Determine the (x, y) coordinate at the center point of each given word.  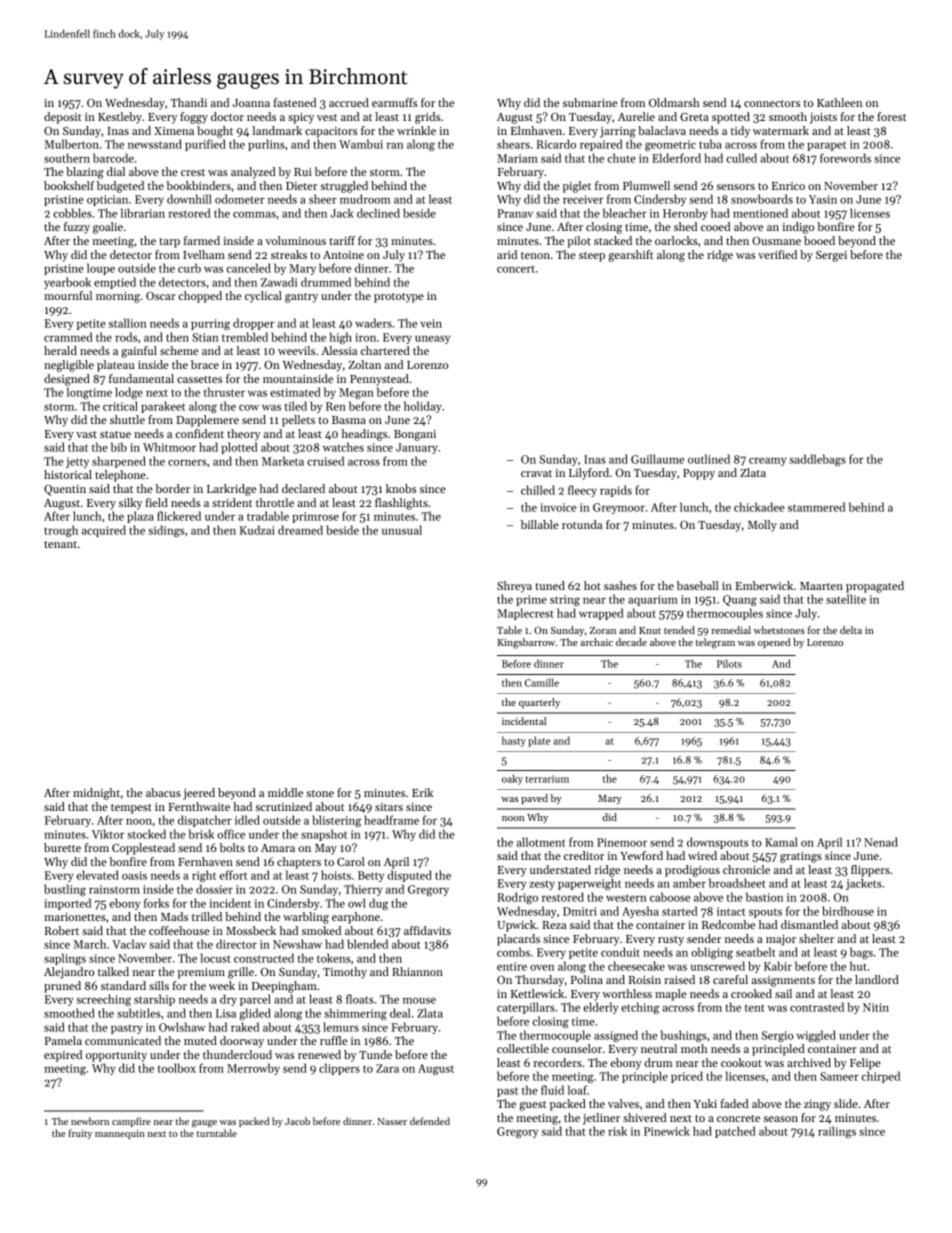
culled (741, 158)
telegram (715, 643)
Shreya (514, 587)
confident (200, 433)
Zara (387, 1068)
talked (113, 971)
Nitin (876, 1007)
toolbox (177, 1068)
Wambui (361, 144)
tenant (60, 544)
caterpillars (526, 1008)
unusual (402, 530)
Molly (762, 526)
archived (809, 1062)
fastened (295, 102)
